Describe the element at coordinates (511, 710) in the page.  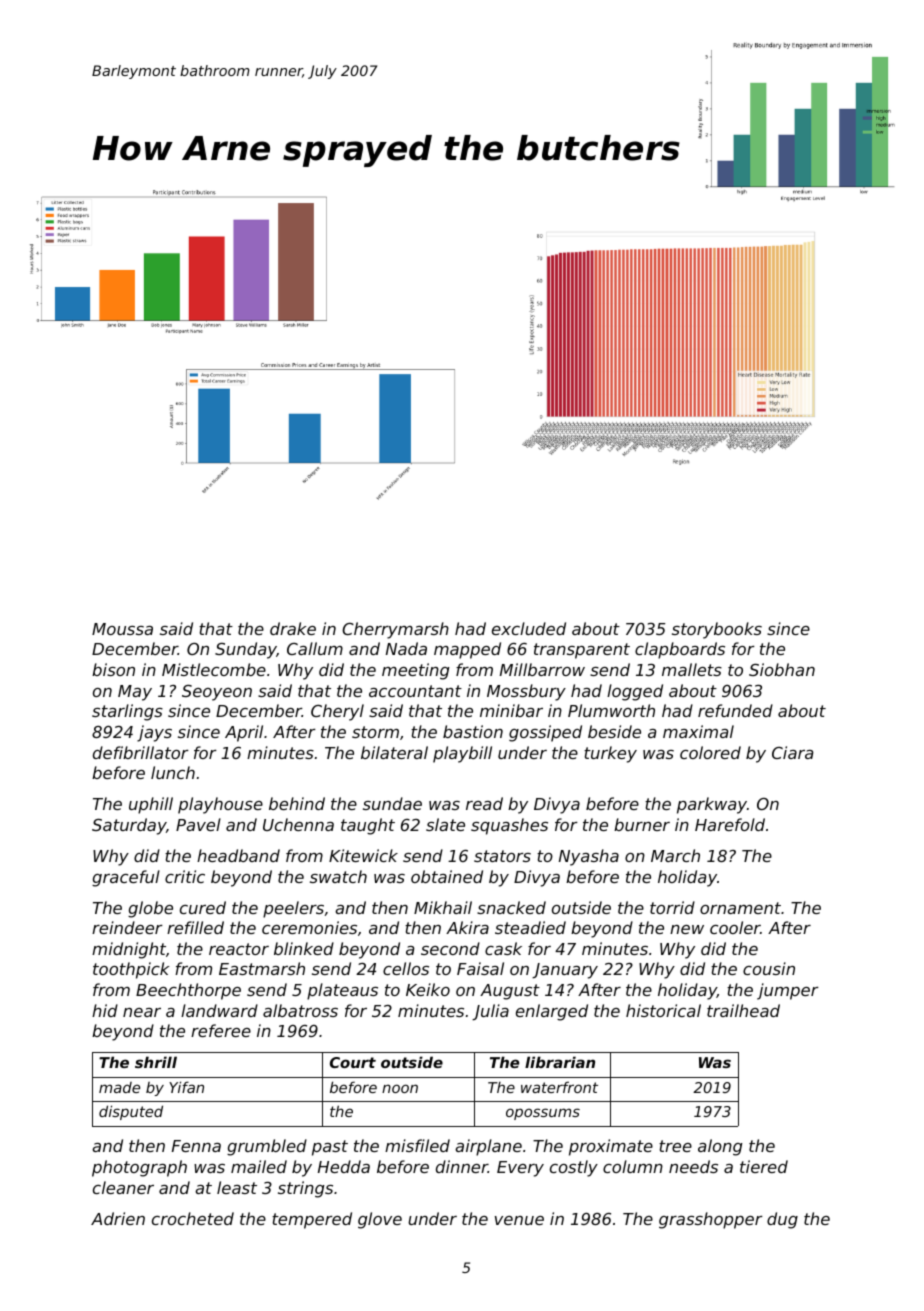
I see `minibar` at that location.
